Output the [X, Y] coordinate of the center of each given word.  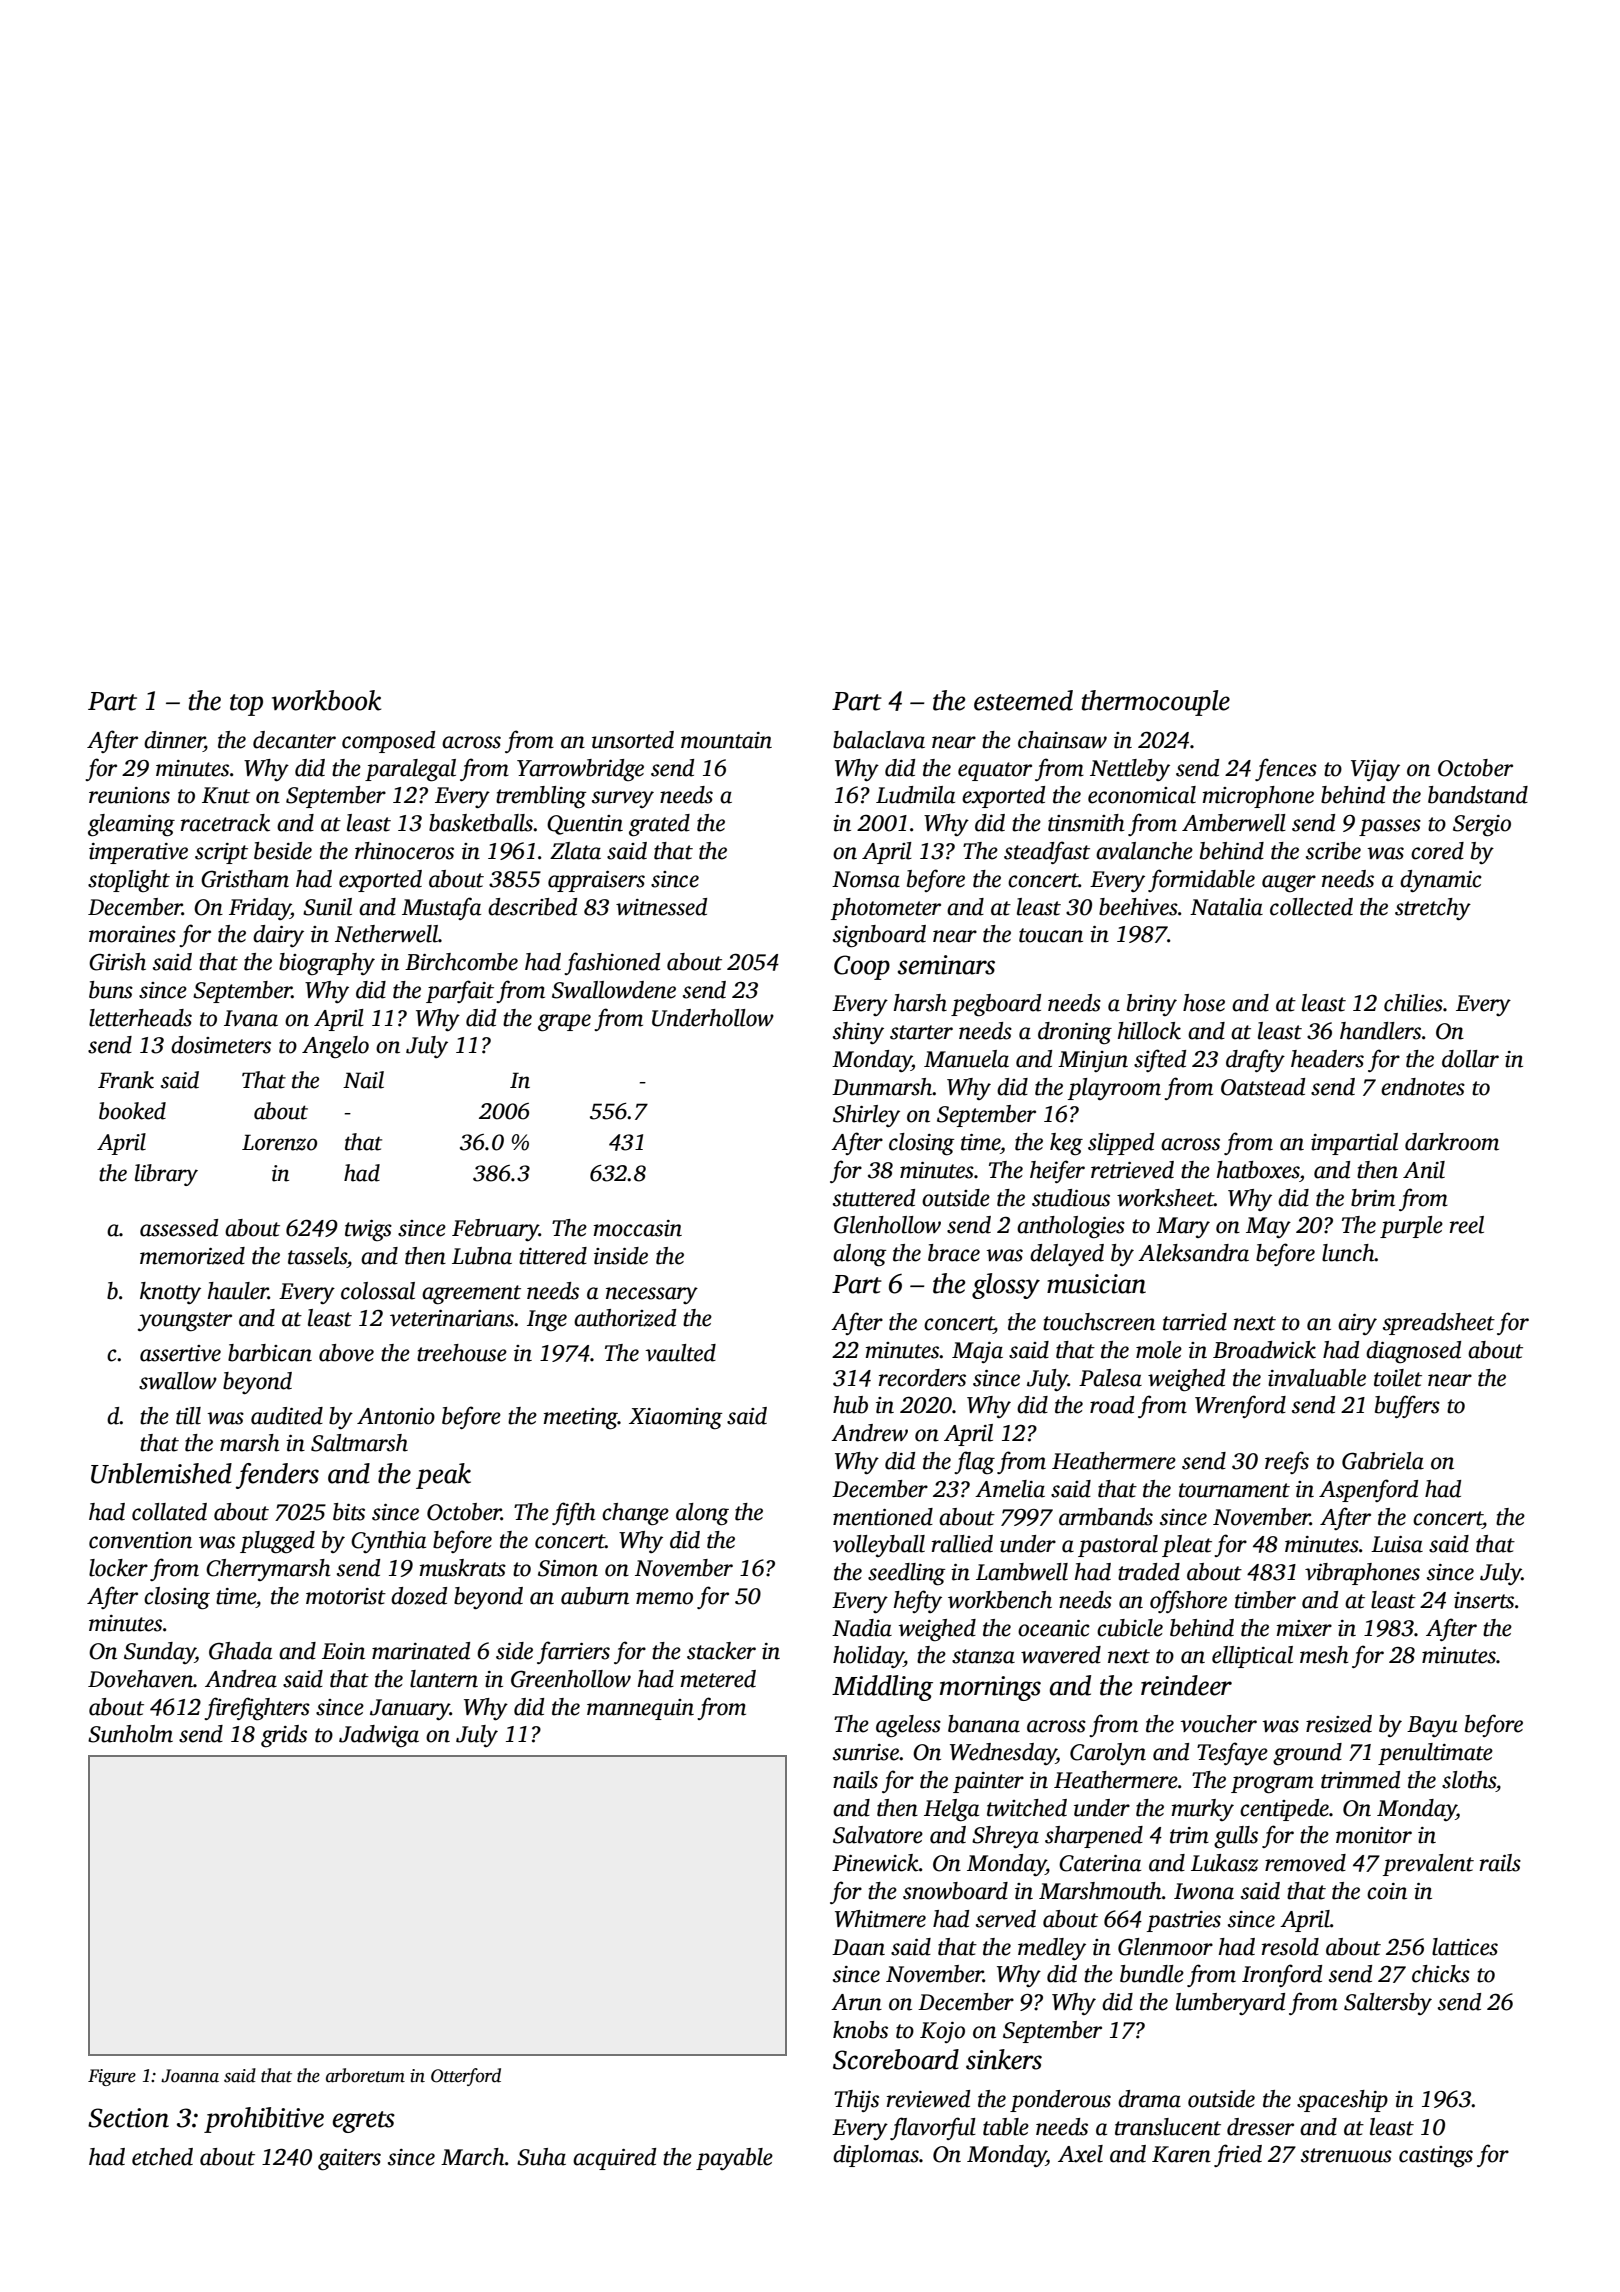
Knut [226, 795]
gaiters [349, 2160]
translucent [1168, 2127]
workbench [1000, 1600]
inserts [1484, 1600]
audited [287, 1416]
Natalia [1226, 907]
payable [734, 2159]
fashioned [612, 963]
